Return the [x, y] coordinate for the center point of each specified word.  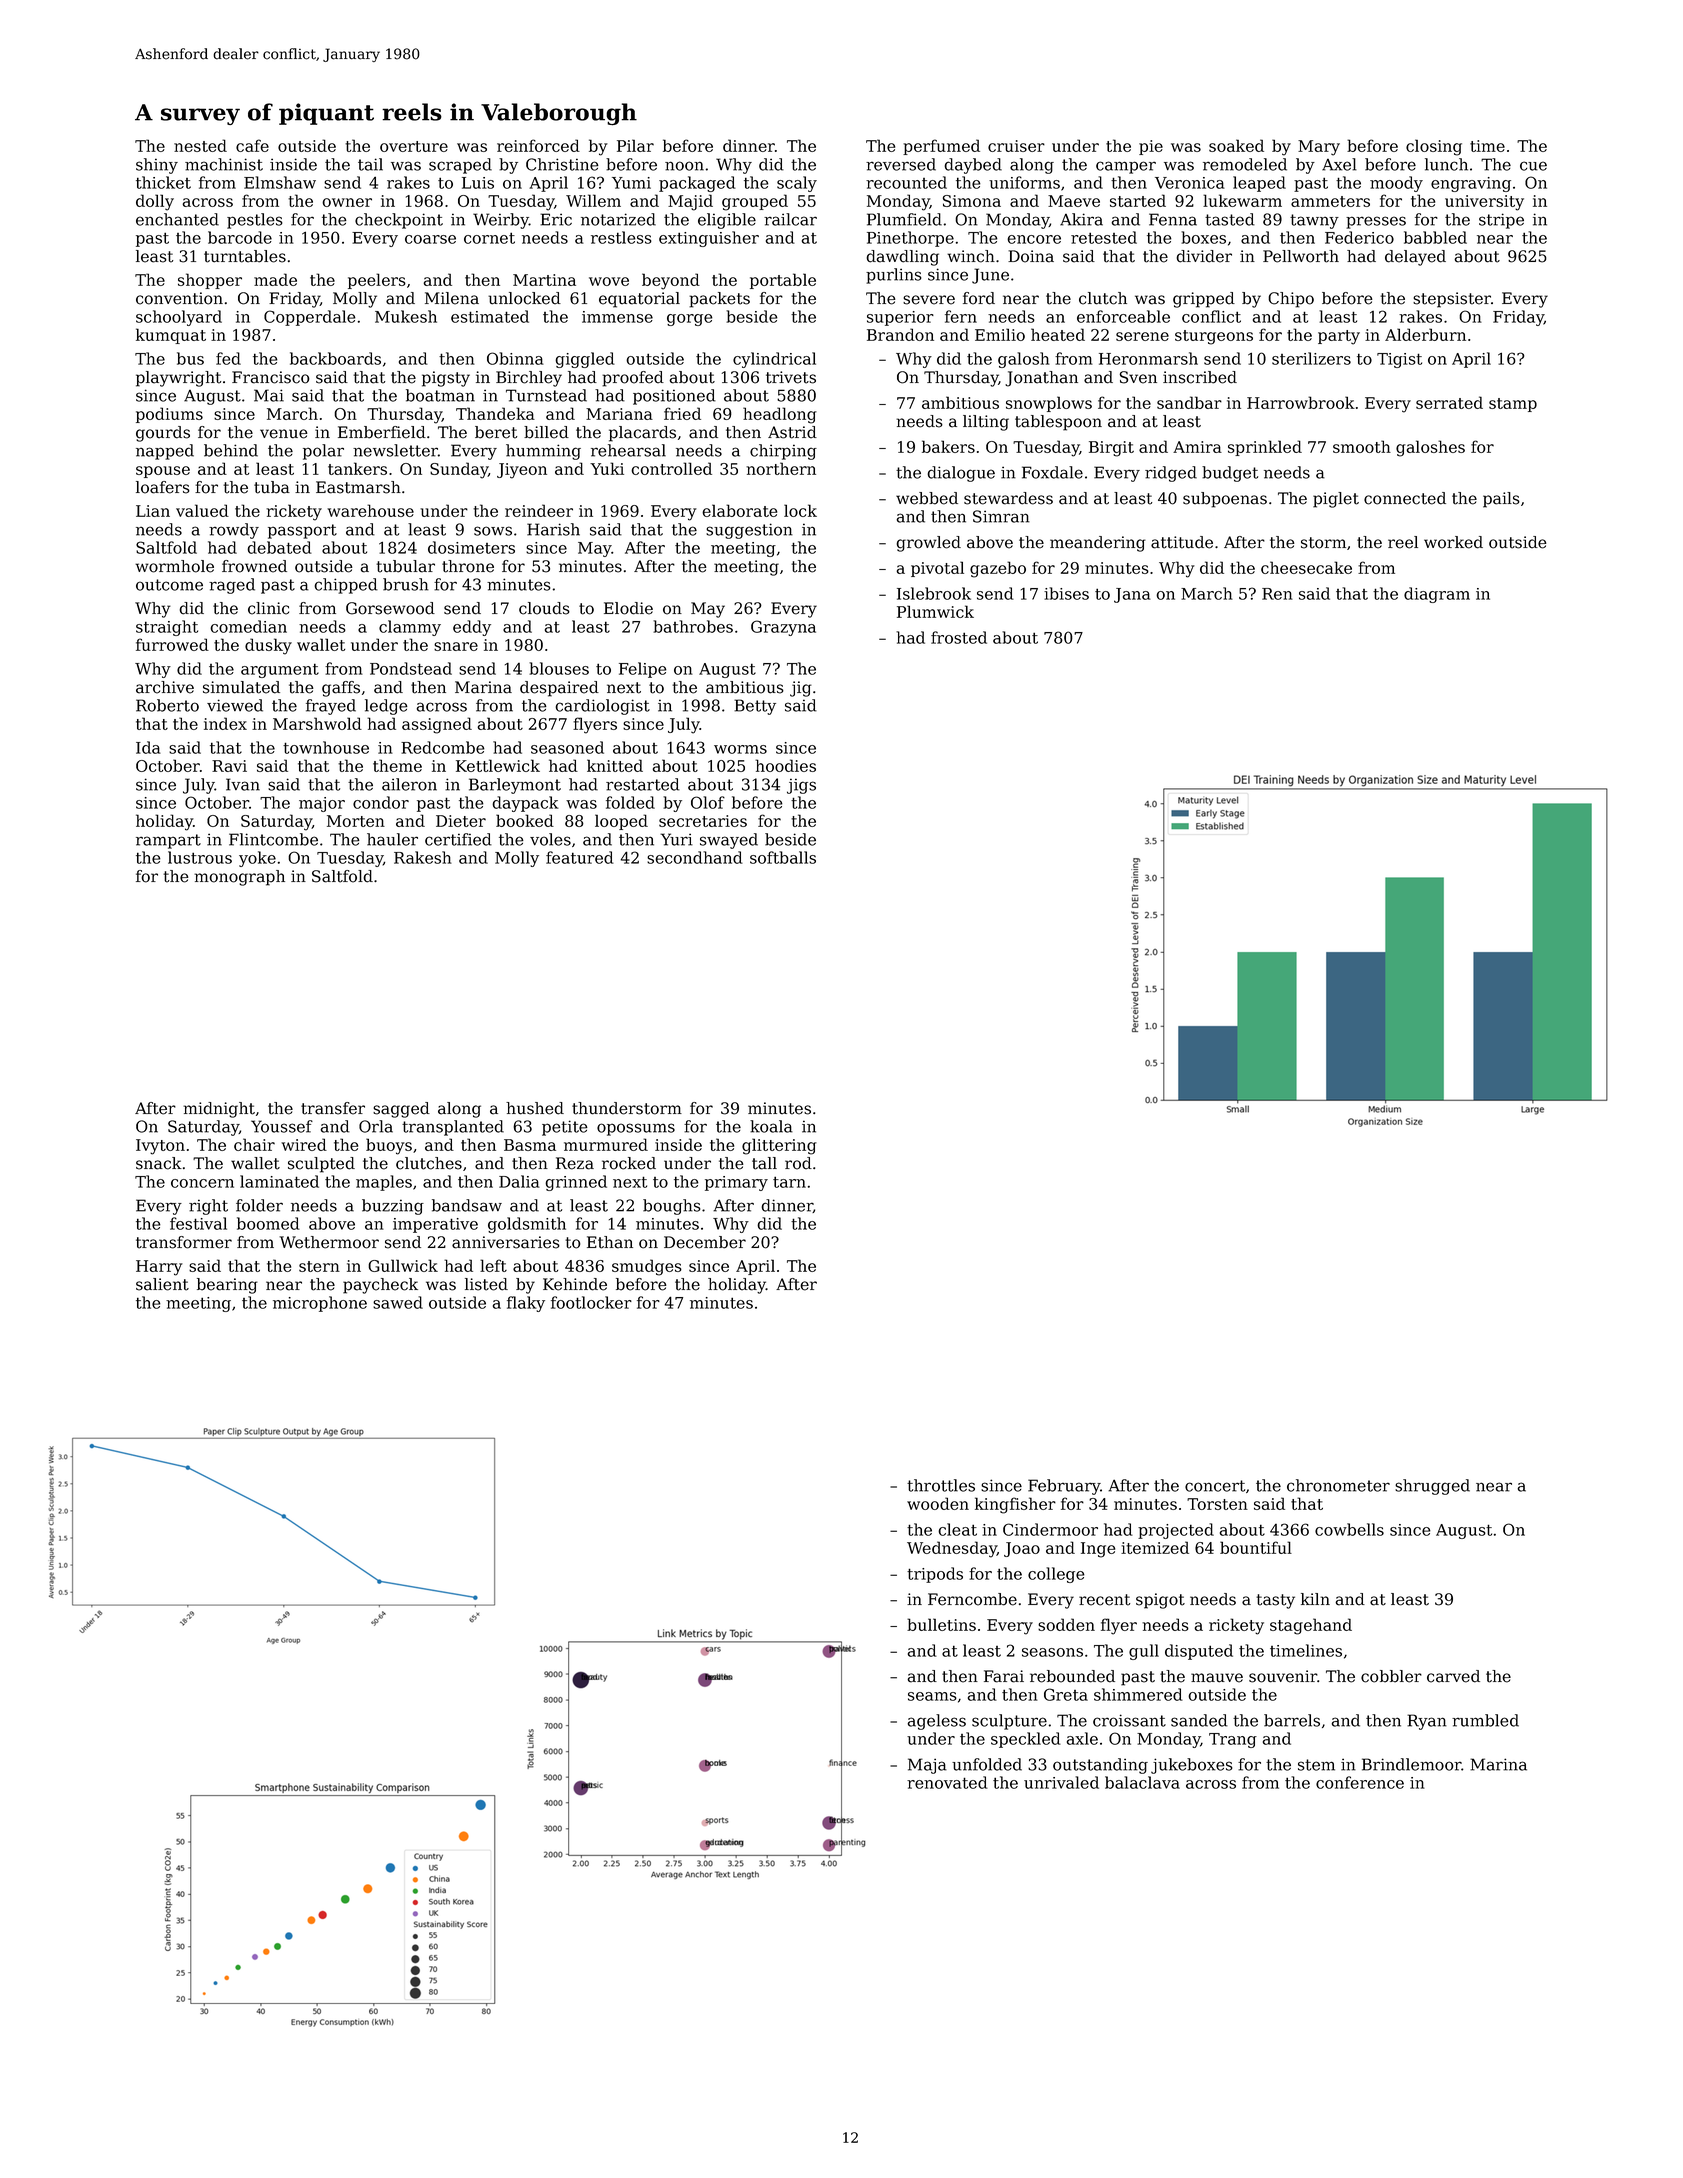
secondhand [695, 857]
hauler [392, 839]
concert [1215, 1486]
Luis [478, 183]
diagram [1437, 595]
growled [928, 544]
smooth [1362, 446]
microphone [320, 1304]
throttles [941, 1485]
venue [284, 434]
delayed [1415, 258]
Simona [972, 201]
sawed [398, 1302]
